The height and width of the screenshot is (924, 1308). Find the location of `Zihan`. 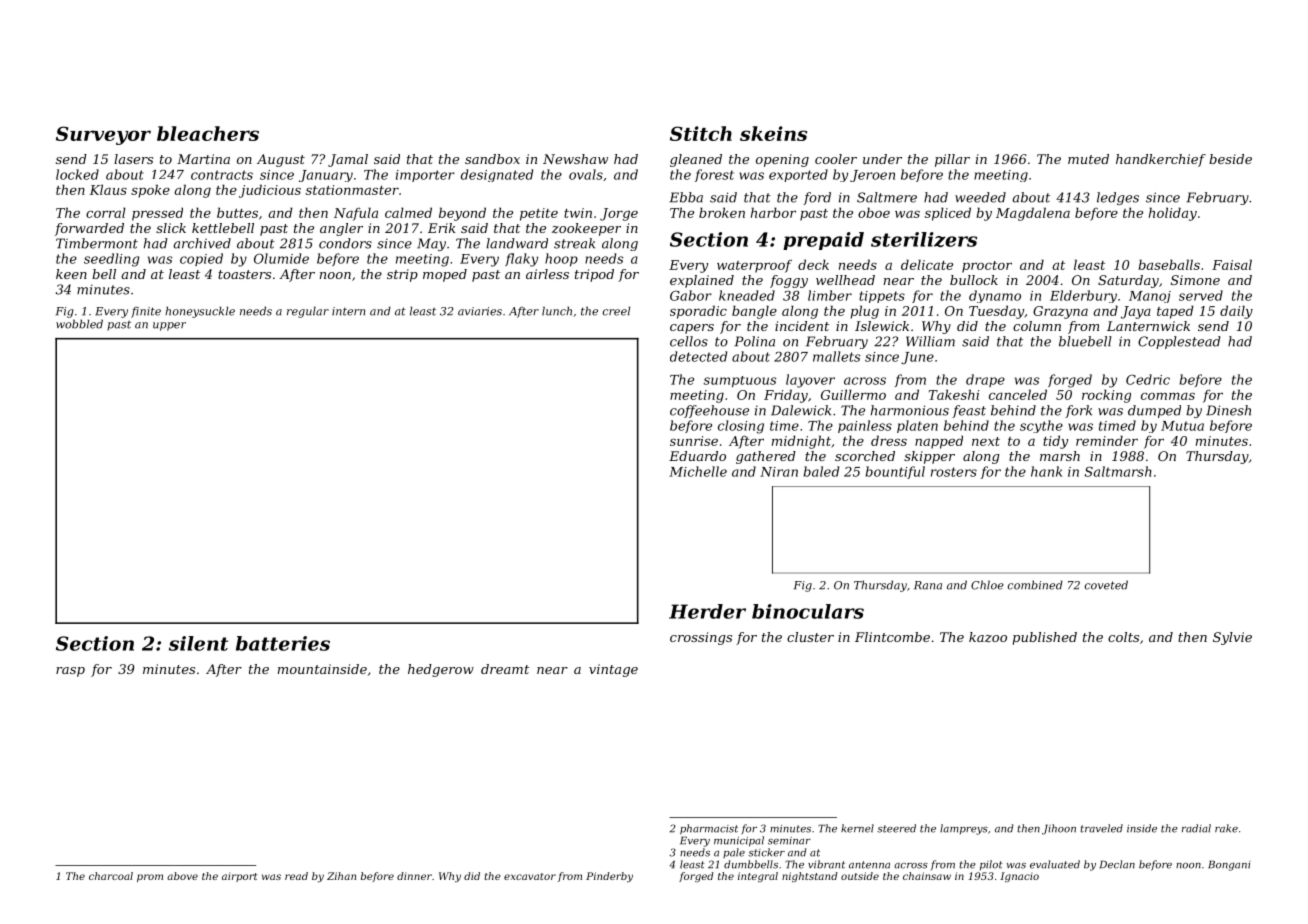

Zihan is located at coordinates (341, 876).
